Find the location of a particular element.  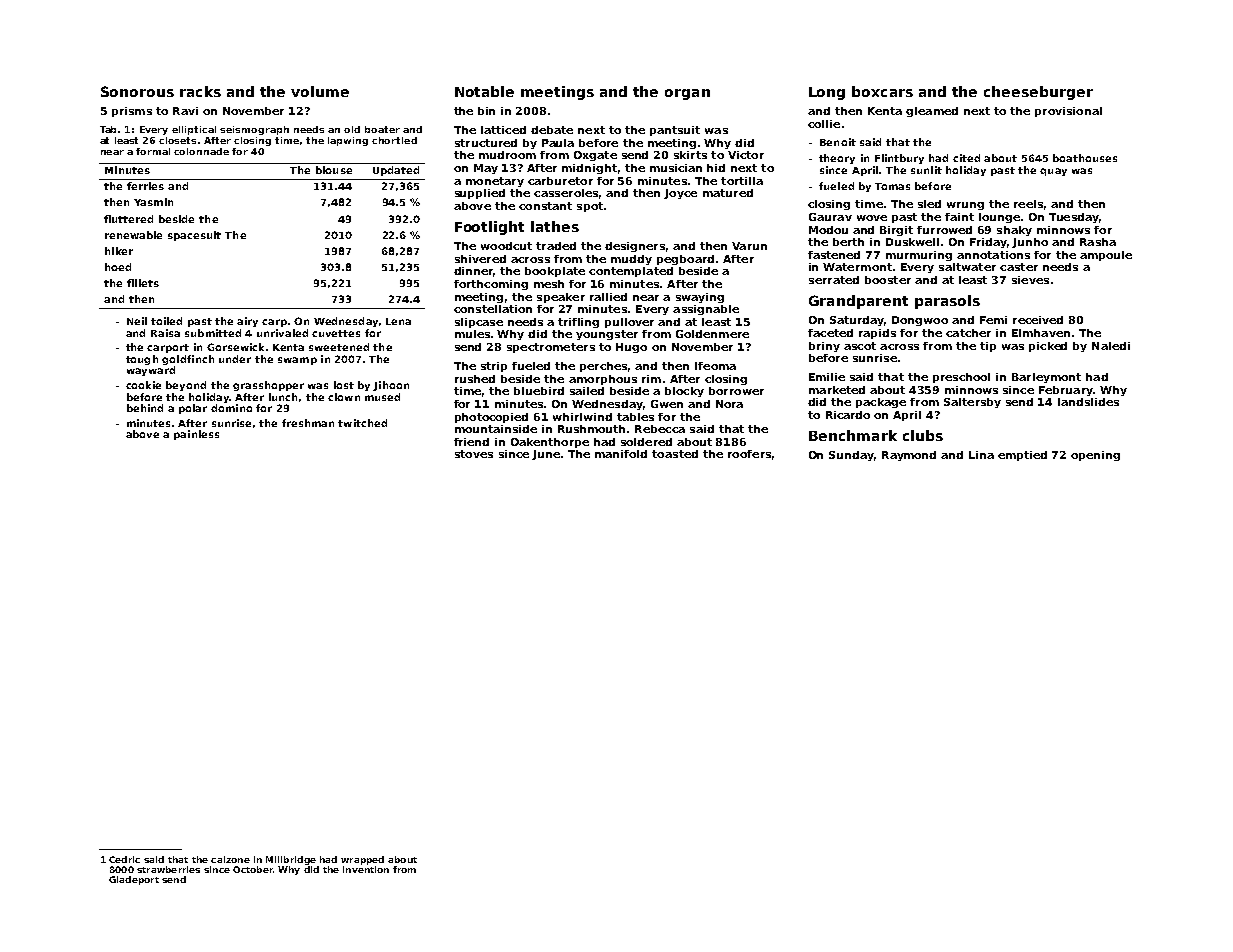

Tuesday is located at coordinates (1074, 218).
